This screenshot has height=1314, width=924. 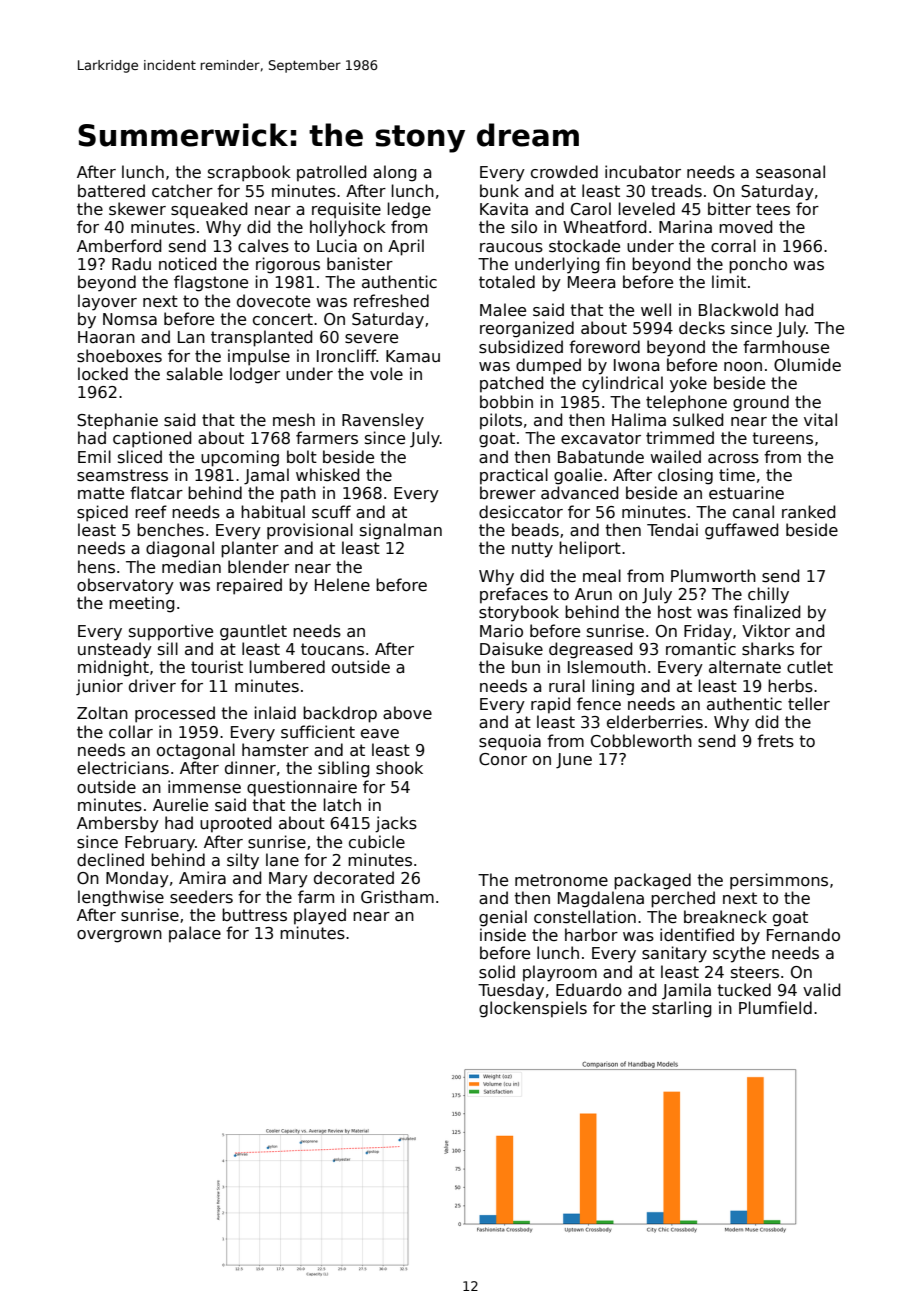 I want to click on Plumfield, so click(x=775, y=1007).
